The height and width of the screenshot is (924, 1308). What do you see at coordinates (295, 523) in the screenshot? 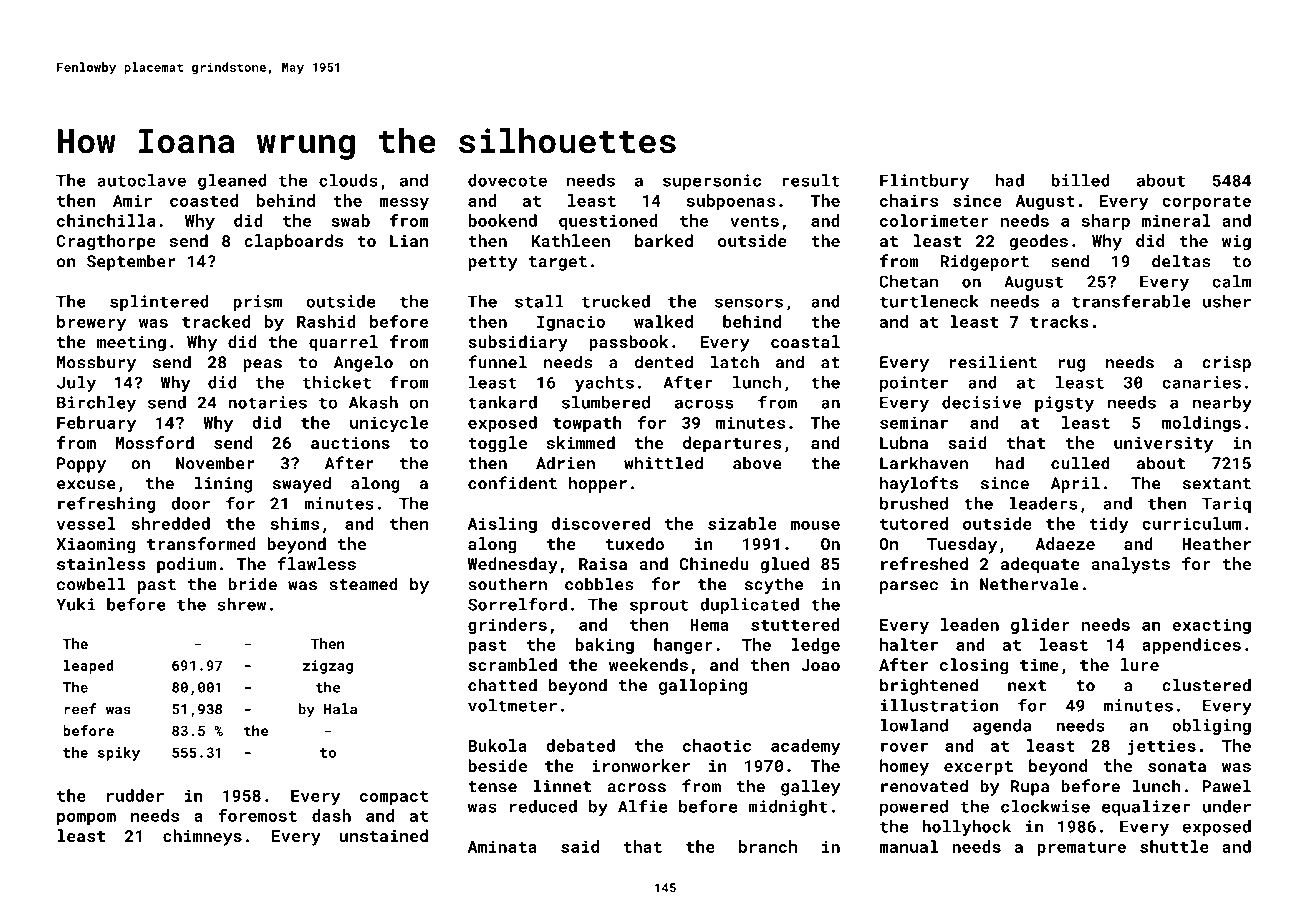
I see `shims` at bounding box center [295, 523].
